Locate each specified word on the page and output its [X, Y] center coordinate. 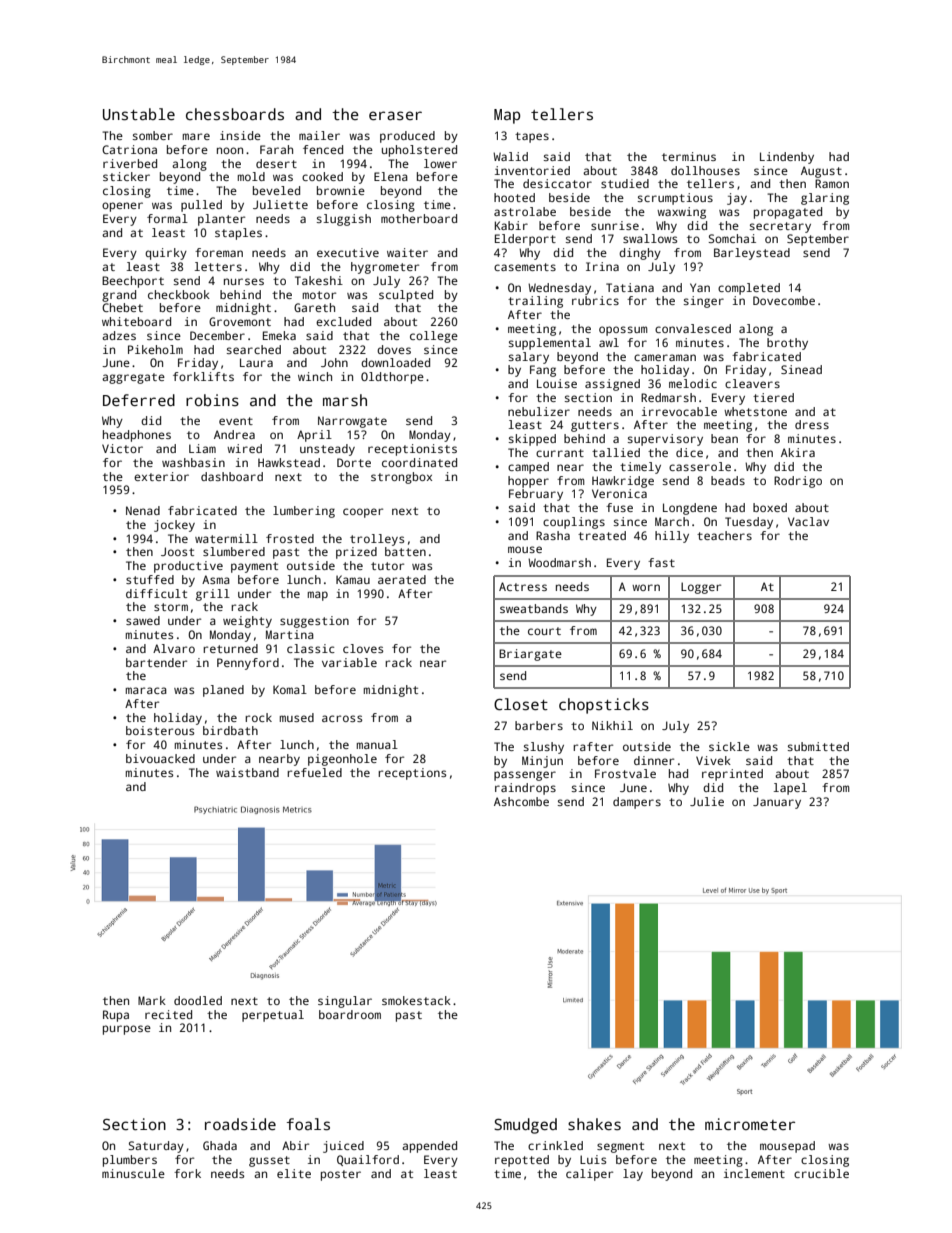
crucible [821, 1173]
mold [251, 176]
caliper [589, 1175]
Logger [701, 588]
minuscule [133, 1173]
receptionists [412, 450]
